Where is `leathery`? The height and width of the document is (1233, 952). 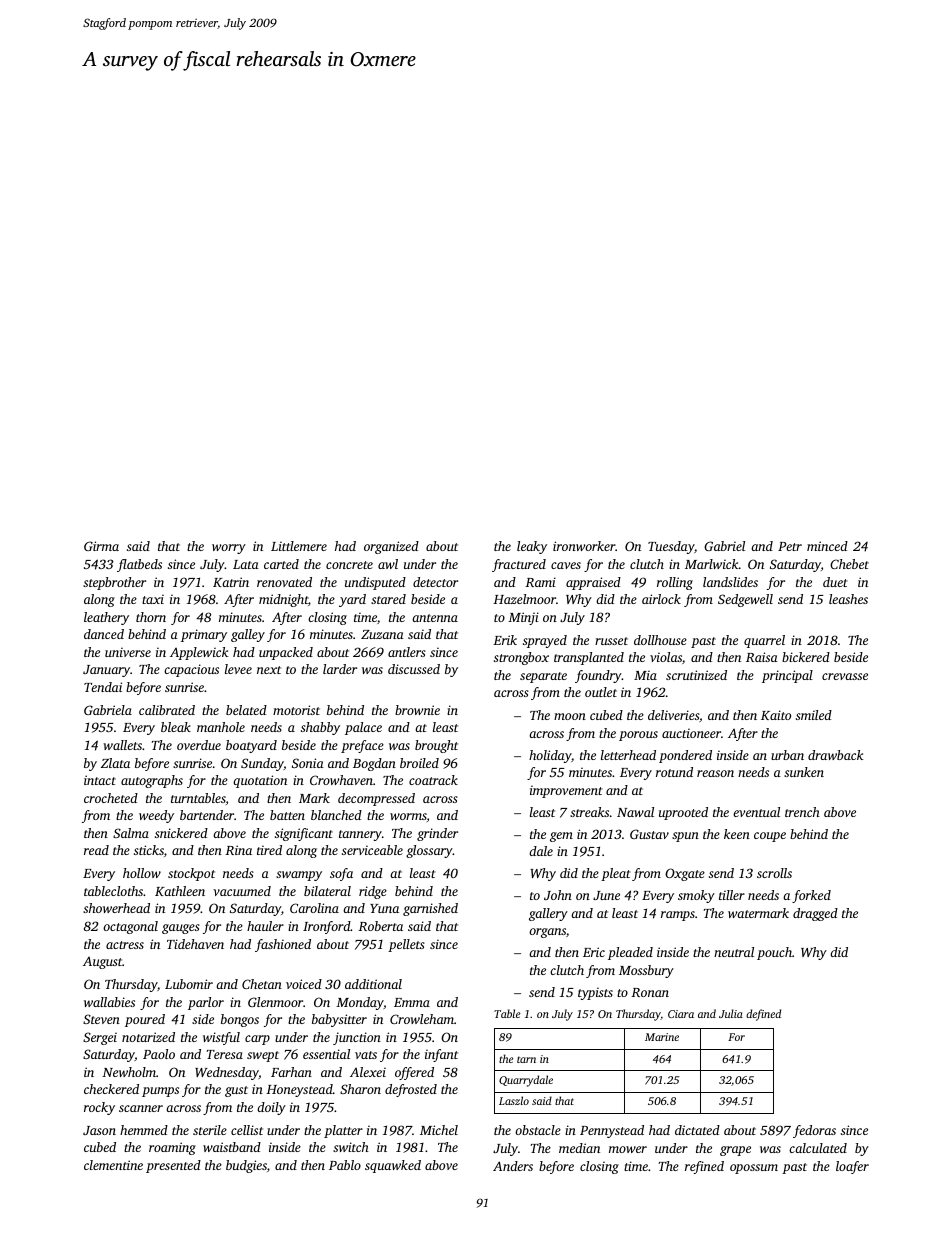 leathery is located at coordinates (106, 618).
